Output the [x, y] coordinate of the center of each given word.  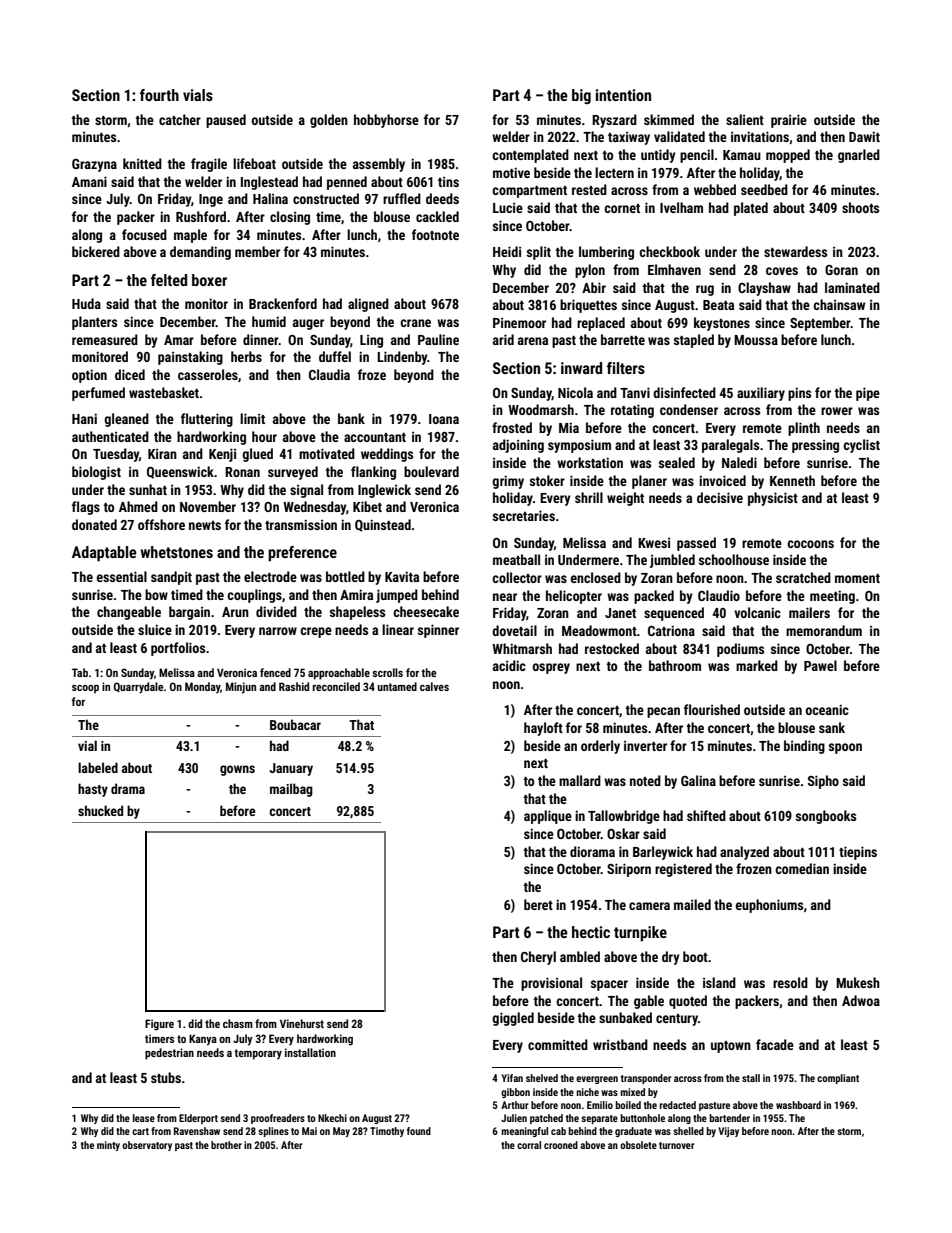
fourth [159, 95]
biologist [96, 473]
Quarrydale [139, 688]
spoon [845, 748]
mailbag [291, 790]
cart [140, 1131]
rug [705, 290]
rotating [632, 411]
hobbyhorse [386, 121]
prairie [789, 121]
